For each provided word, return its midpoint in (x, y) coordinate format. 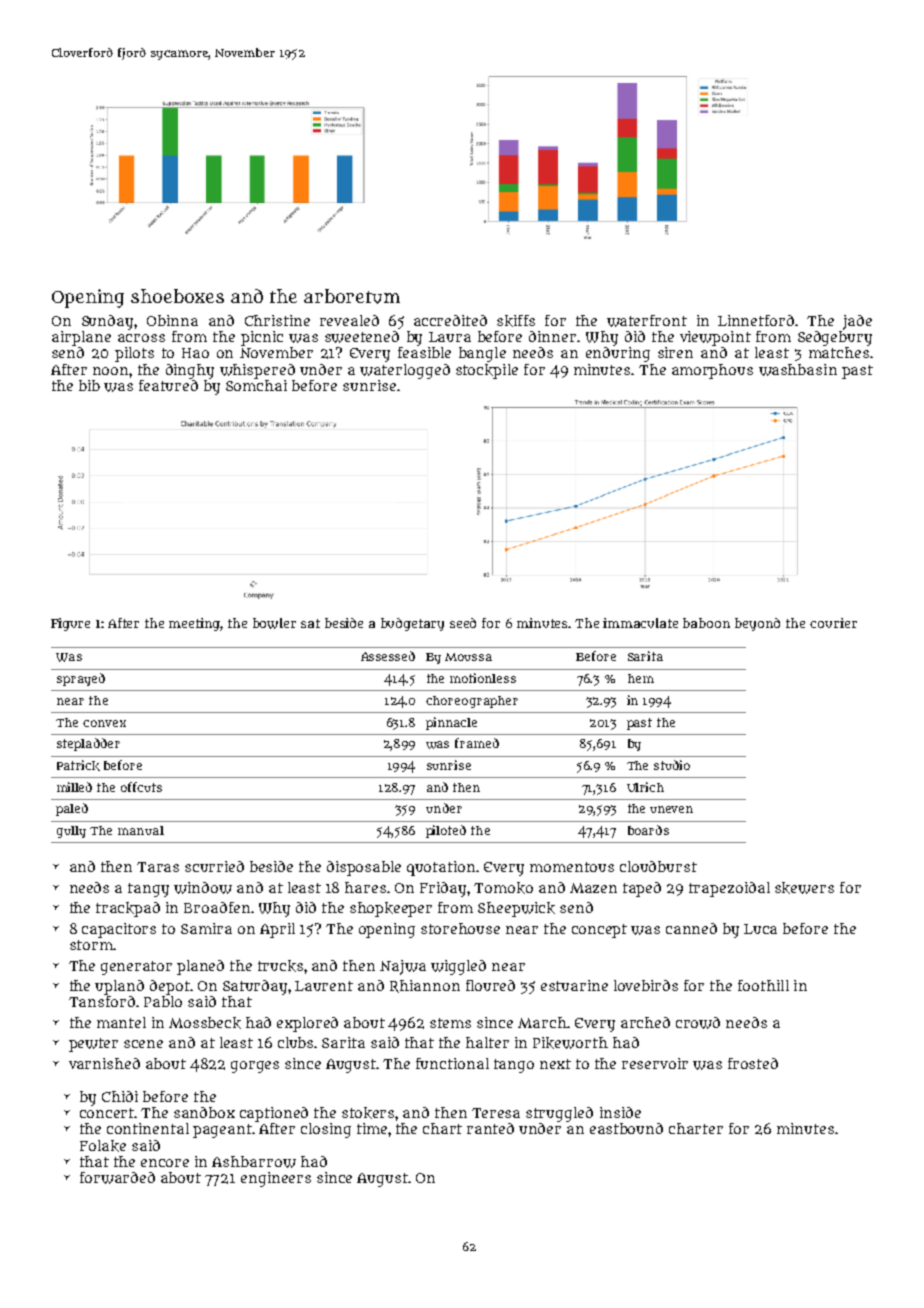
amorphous (712, 371)
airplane (81, 338)
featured (168, 385)
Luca (760, 929)
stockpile (487, 371)
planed (200, 967)
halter (487, 1042)
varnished (104, 1063)
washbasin (798, 370)
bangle (482, 354)
